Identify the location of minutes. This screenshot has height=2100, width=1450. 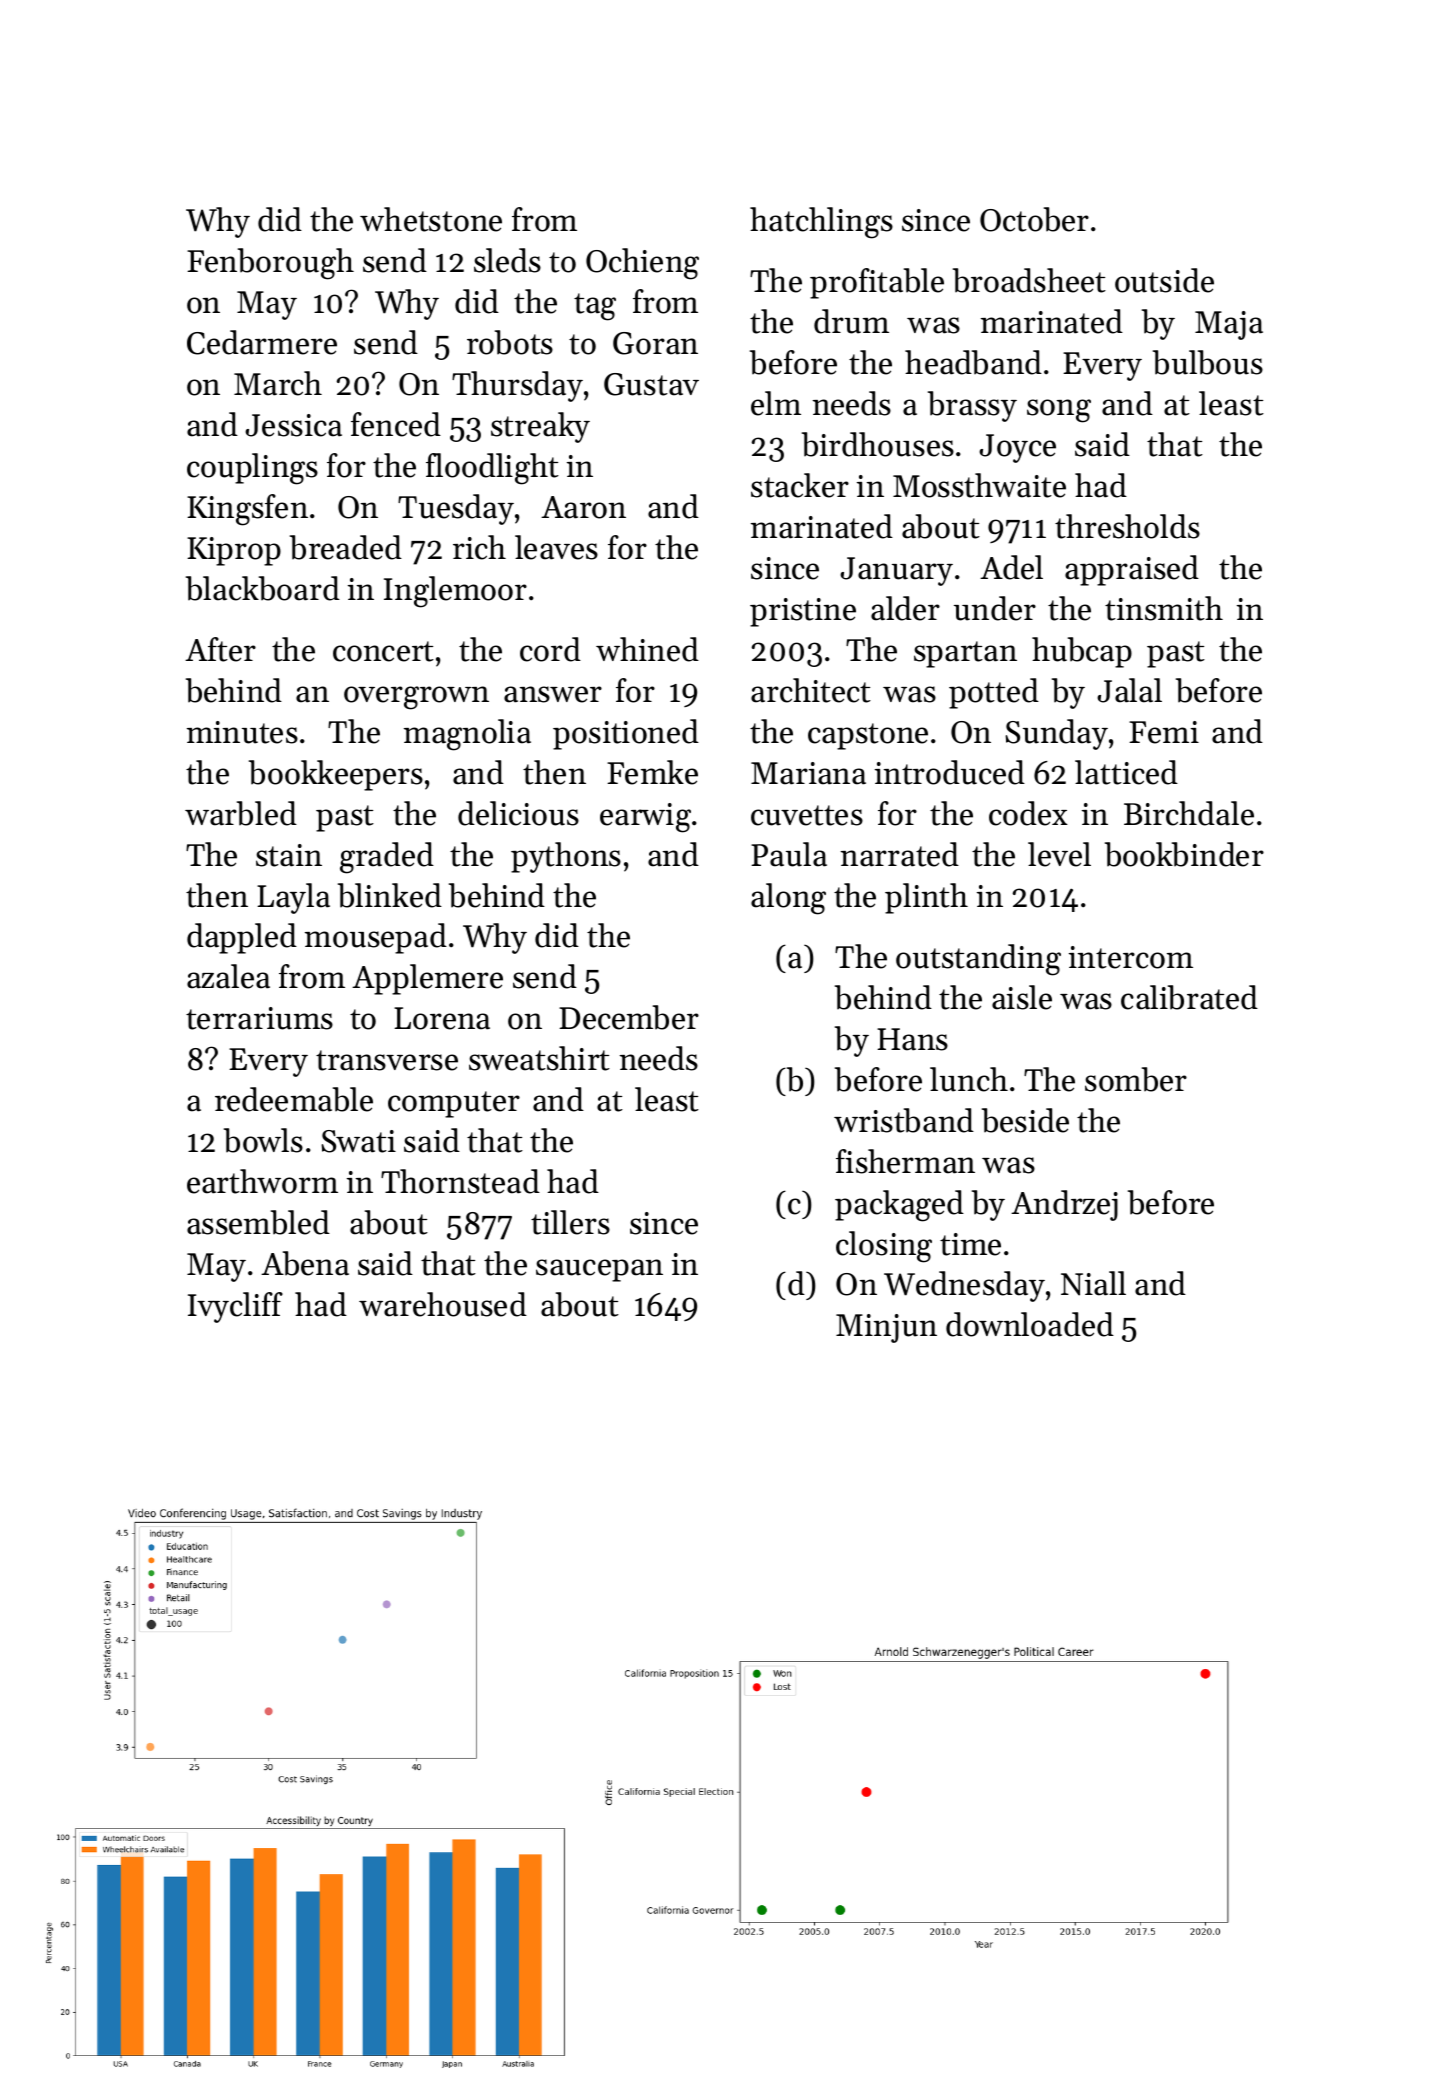
(242, 732).
